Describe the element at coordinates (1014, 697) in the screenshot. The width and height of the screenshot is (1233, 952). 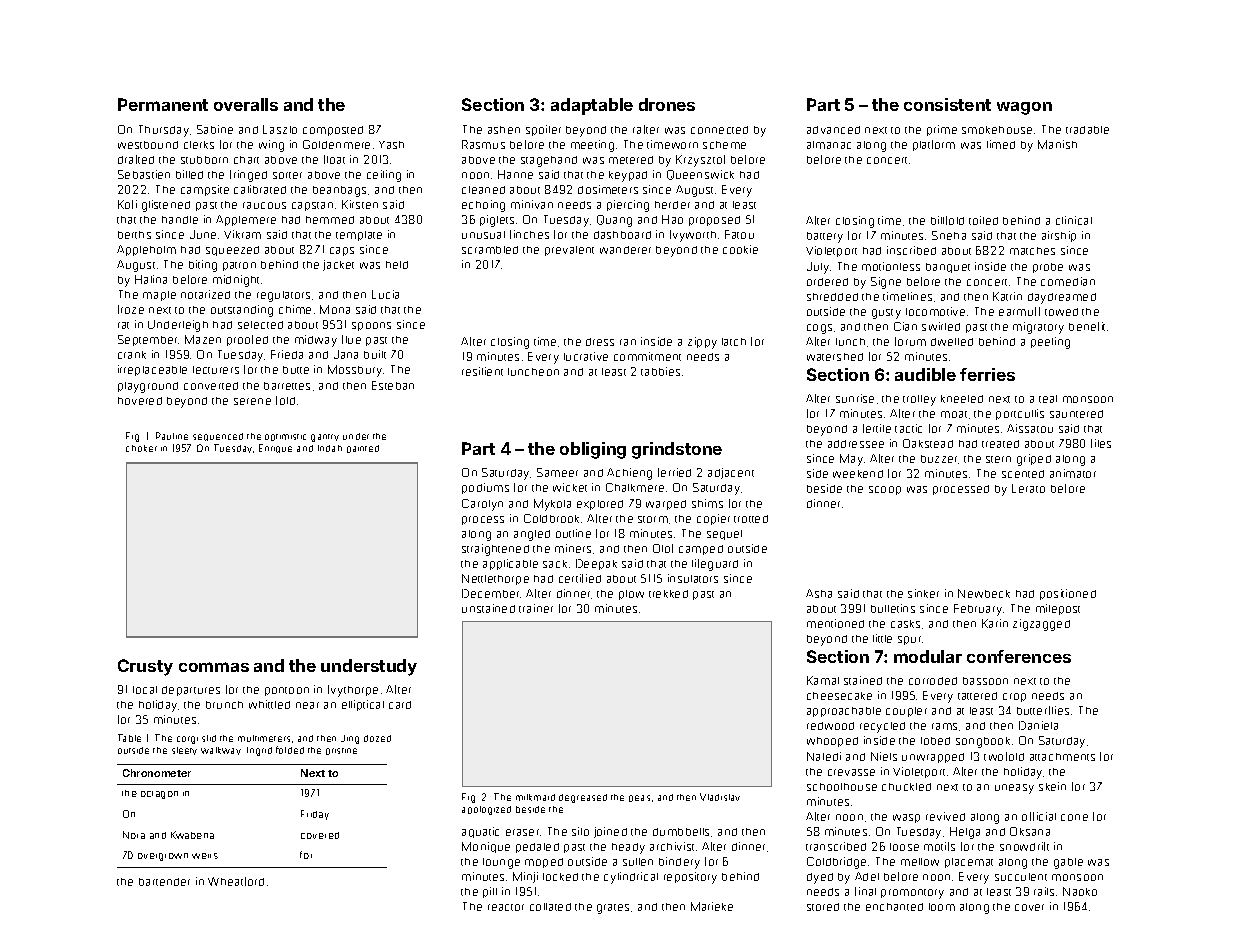
I see `crop` at that location.
